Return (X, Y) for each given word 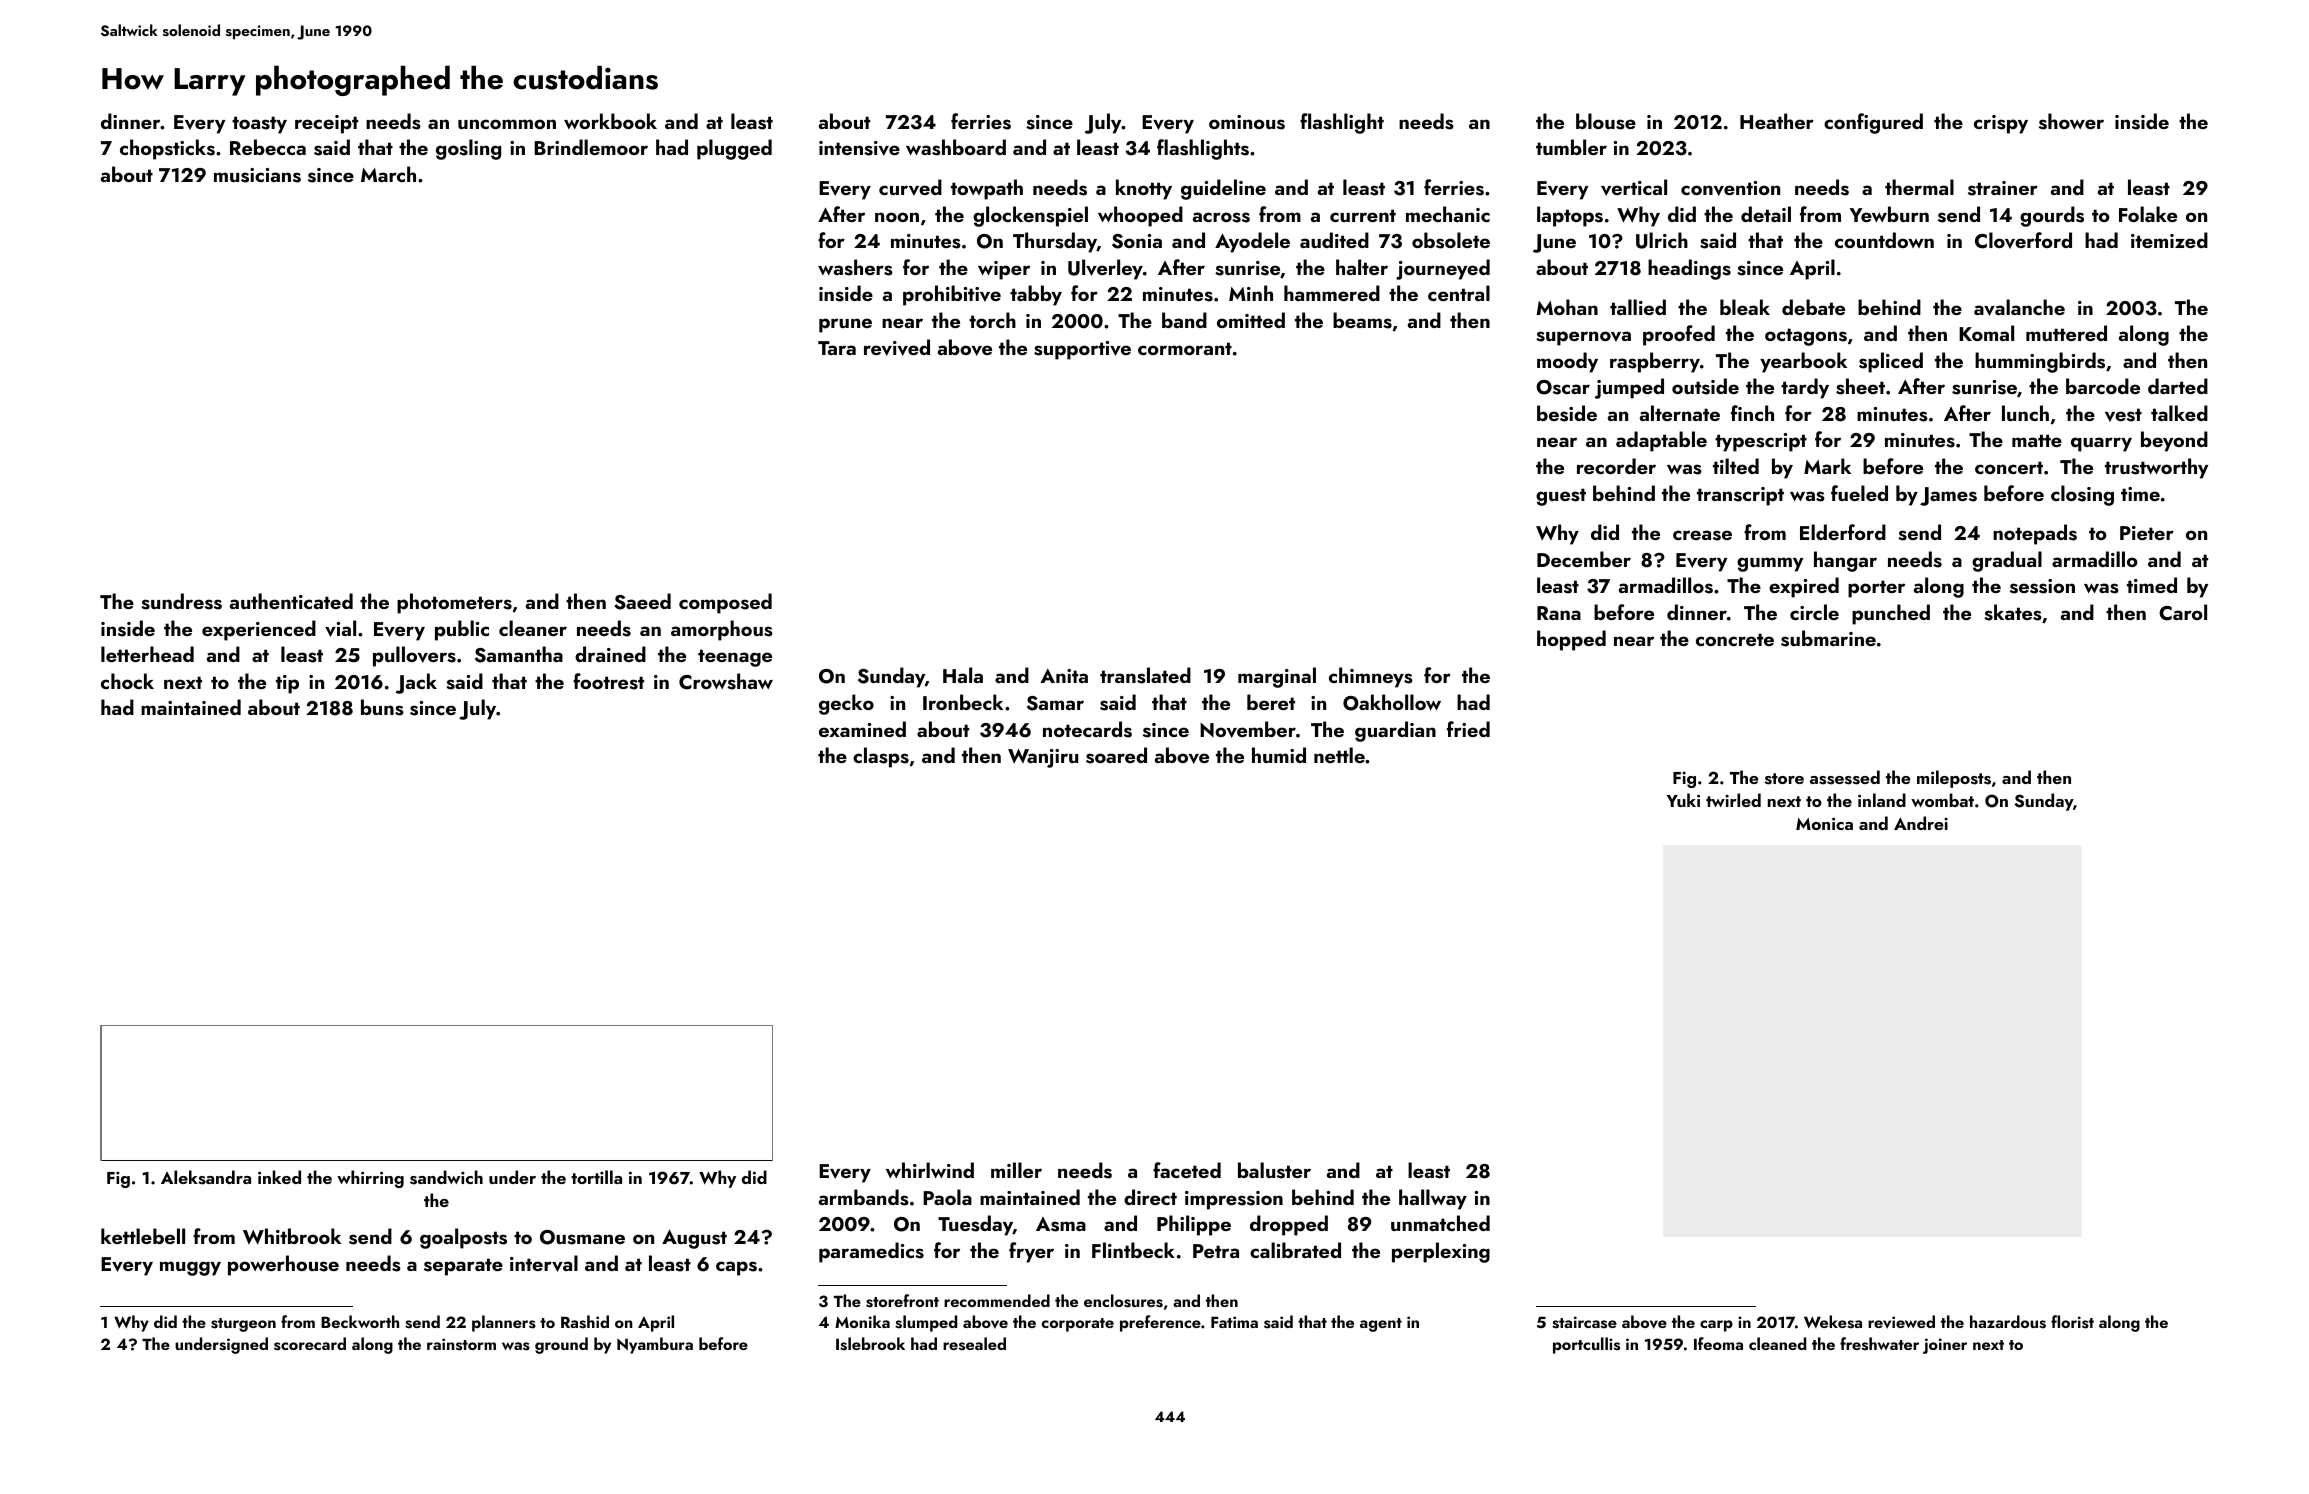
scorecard (310, 1344)
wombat (1942, 800)
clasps (881, 757)
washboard (956, 147)
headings (1689, 269)
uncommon (507, 124)
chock (127, 681)
